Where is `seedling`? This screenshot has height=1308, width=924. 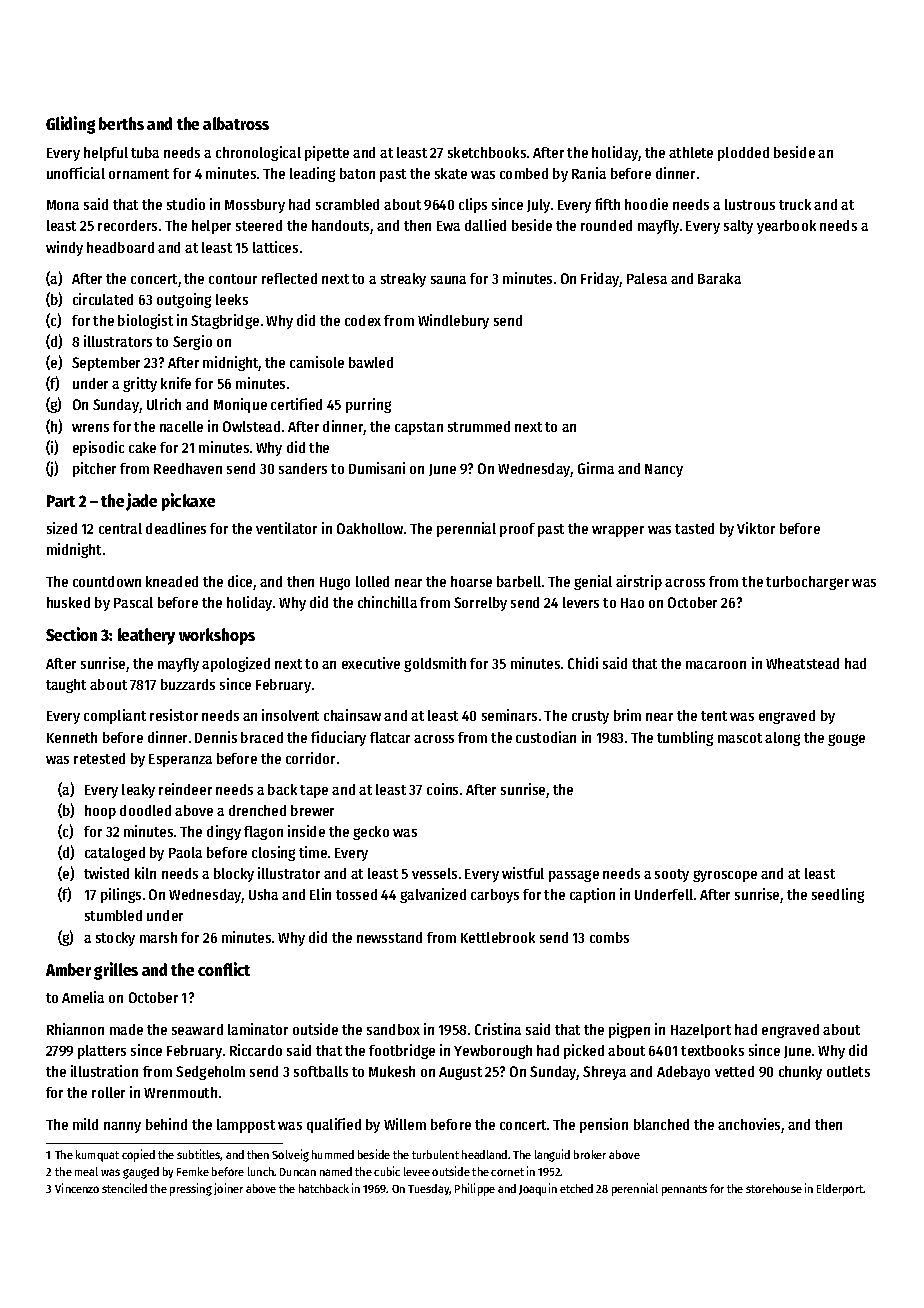 seedling is located at coordinates (838, 895).
